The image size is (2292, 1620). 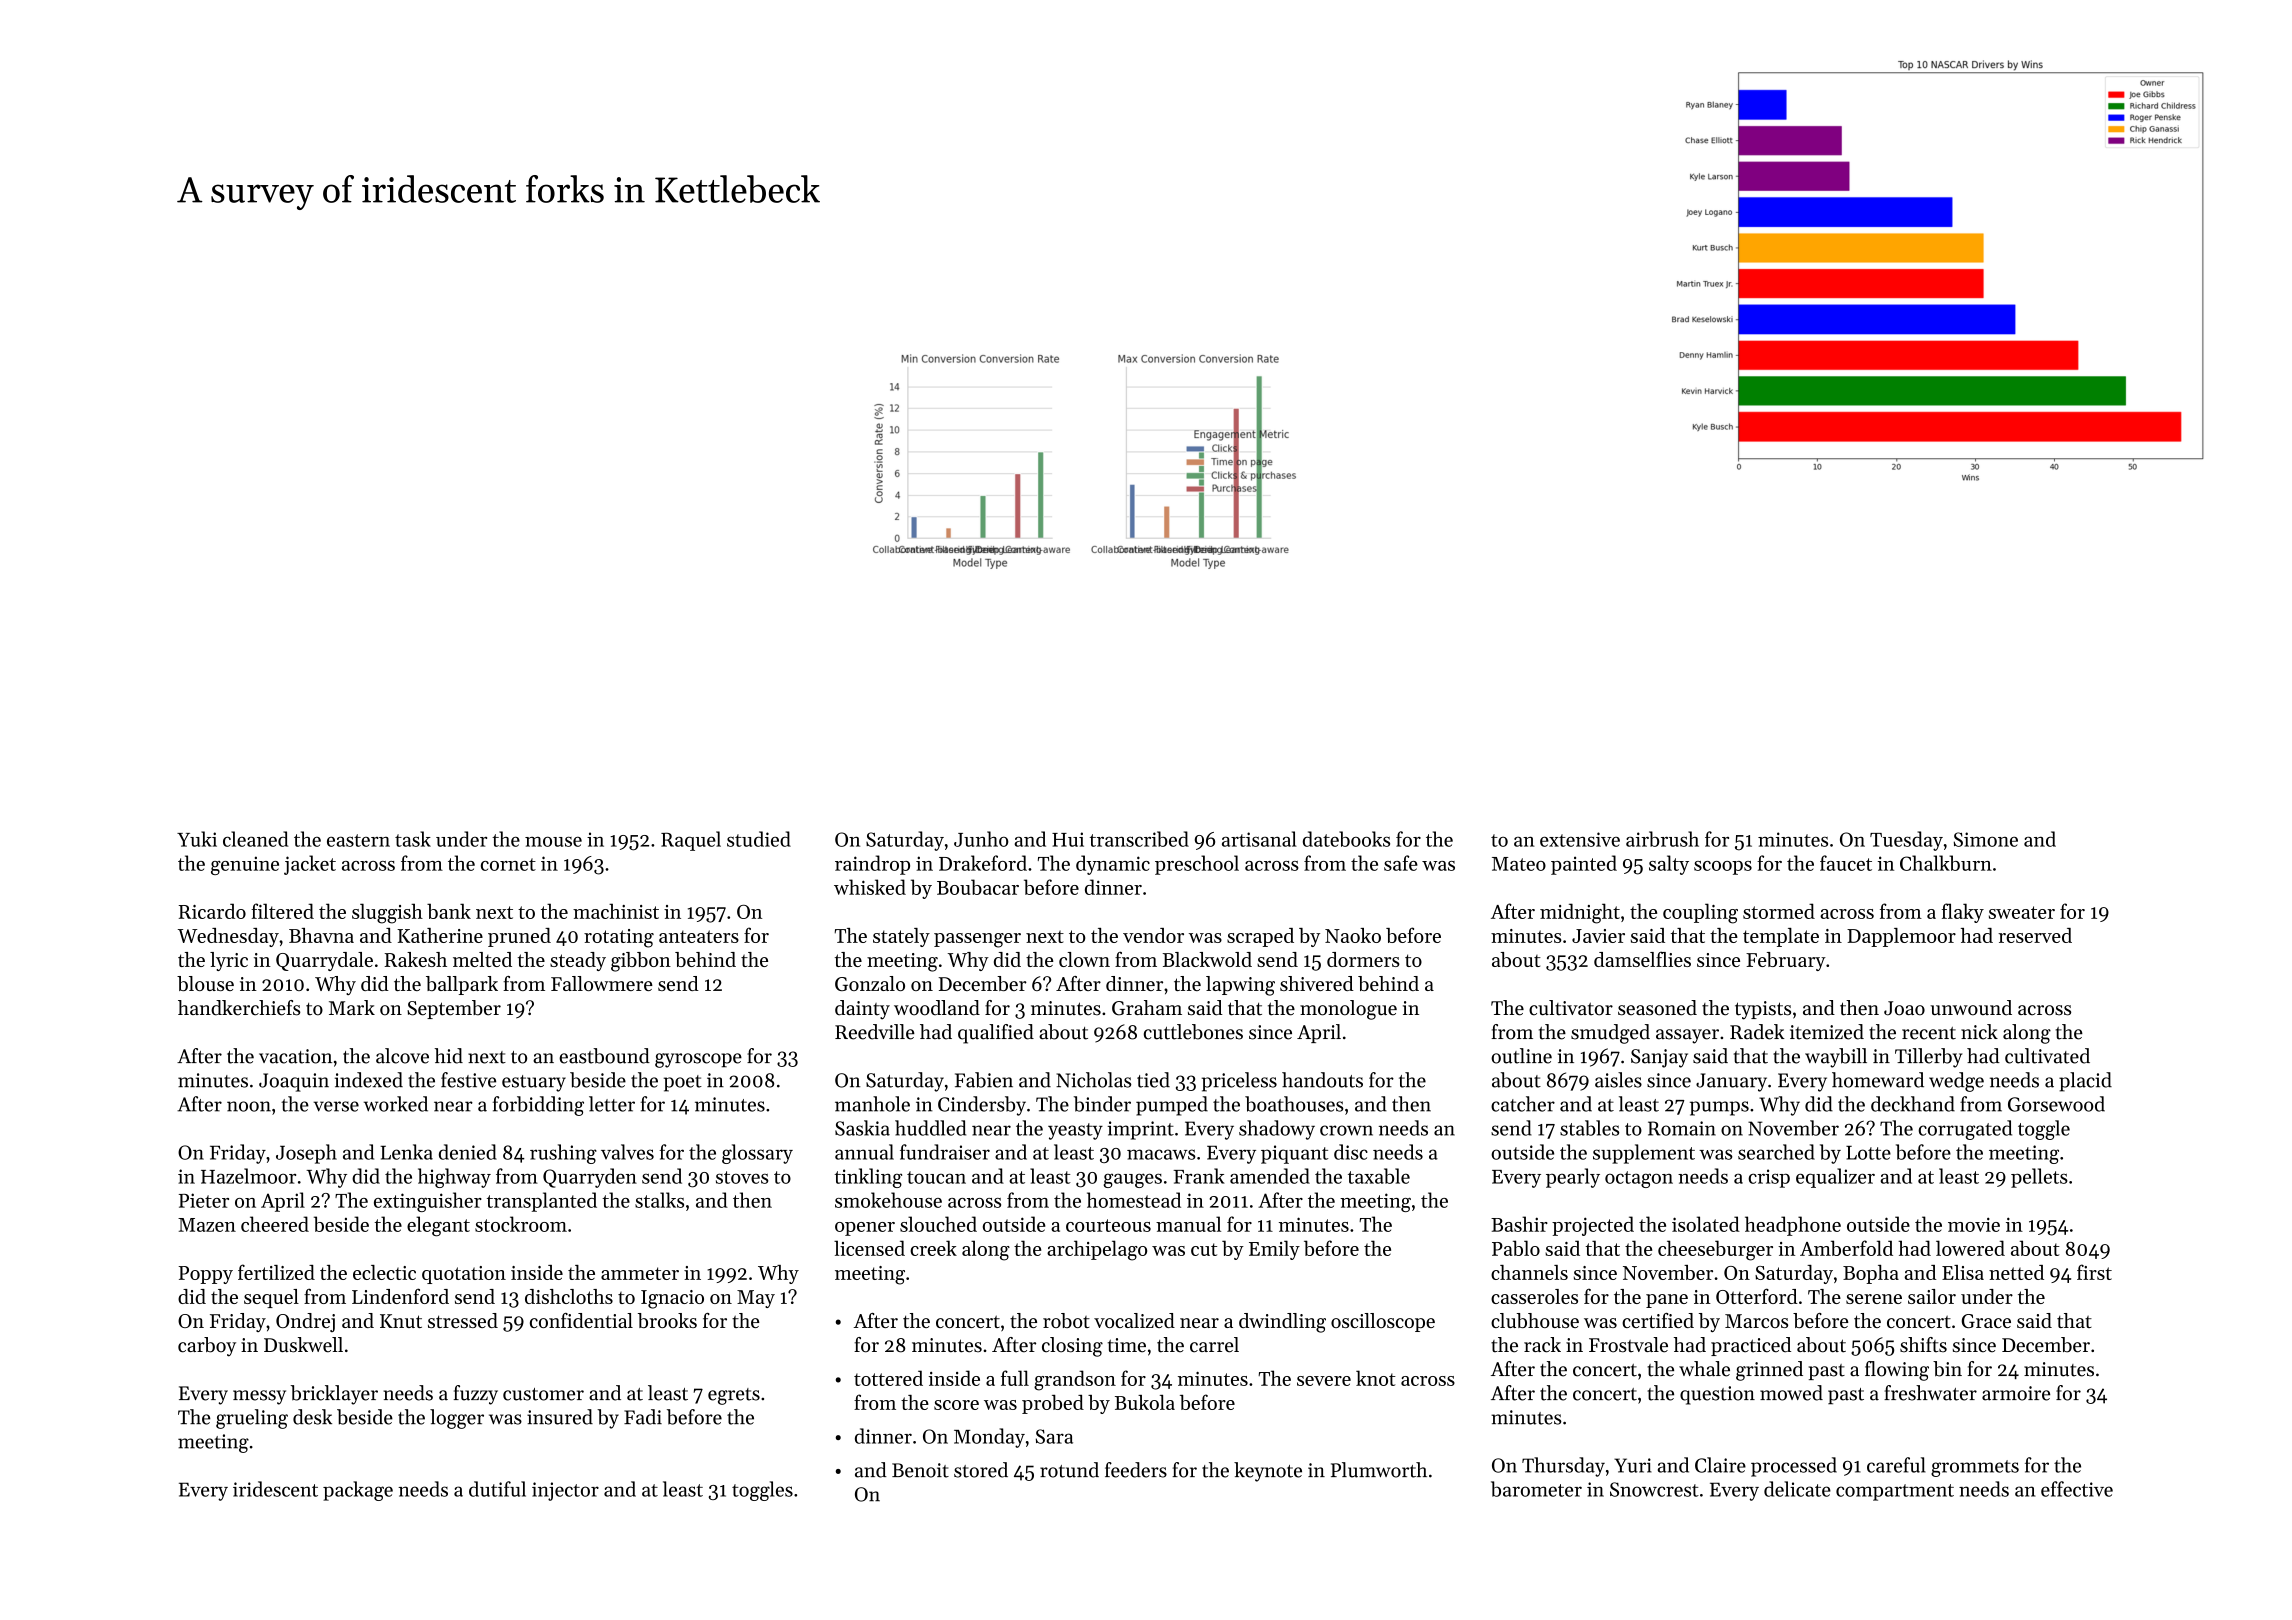 I want to click on airbrush, so click(x=1662, y=839).
